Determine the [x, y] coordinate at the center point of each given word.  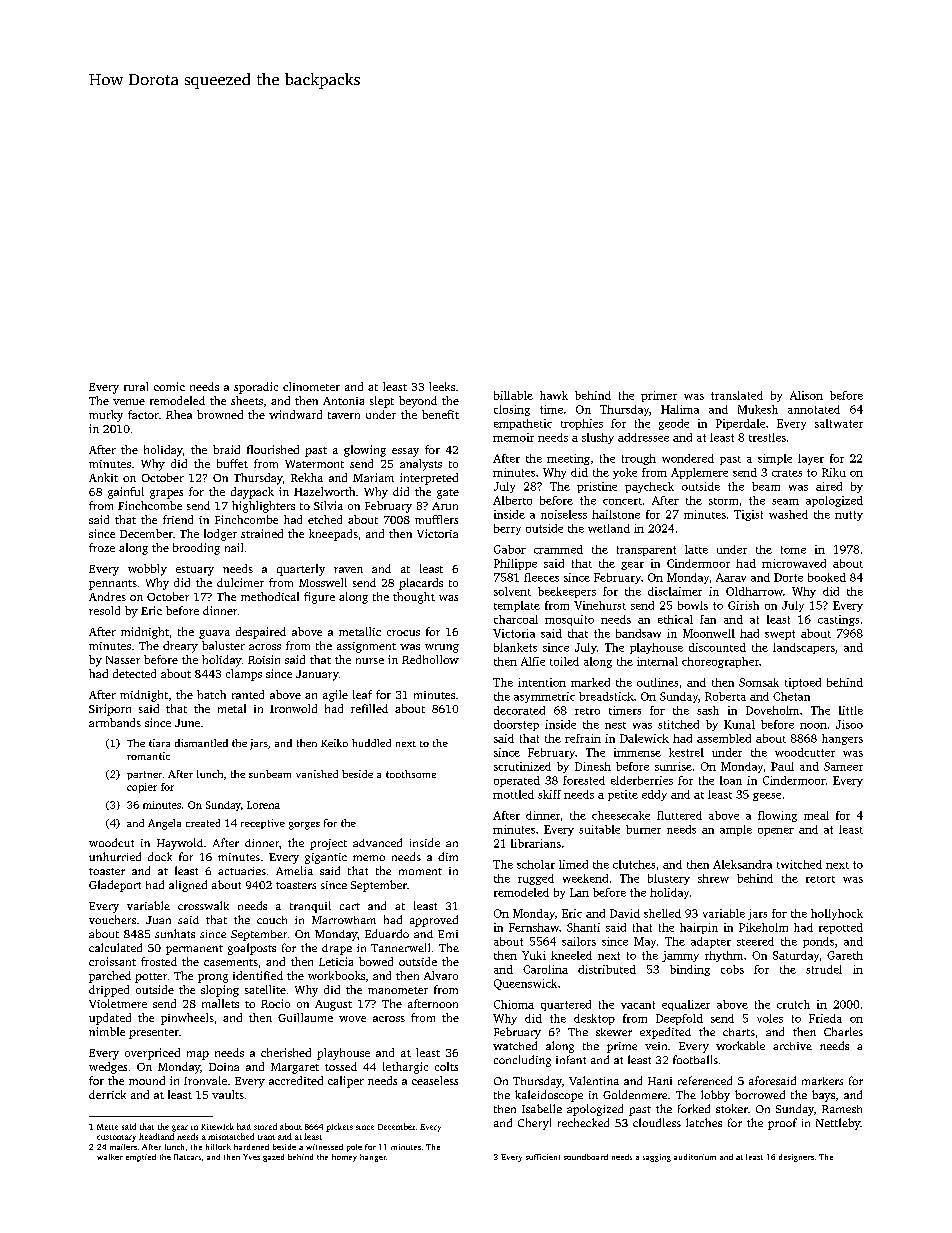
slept [382, 402]
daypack [252, 493]
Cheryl [534, 1124]
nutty [849, 516]
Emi [448, 934]
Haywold [180, 844]
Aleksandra [742, 864]
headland [156, 1136]
